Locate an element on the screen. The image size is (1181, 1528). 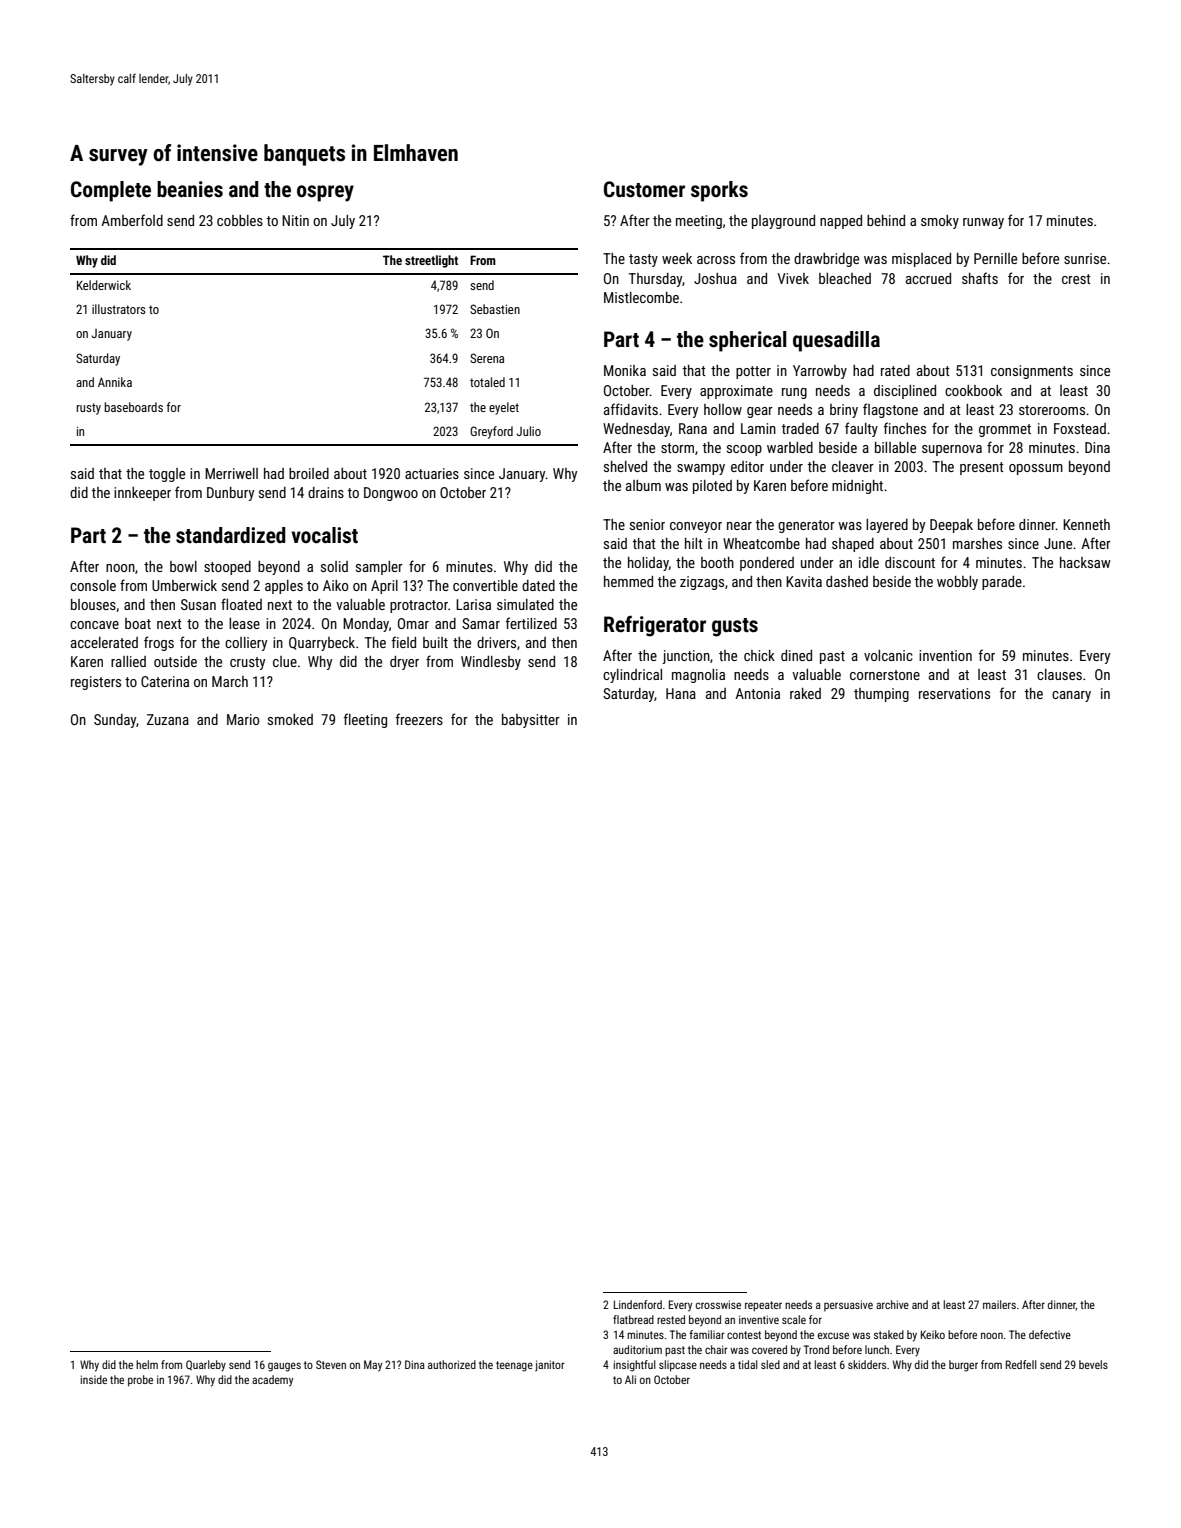
cobbles is located at coordinates (240, 220).
